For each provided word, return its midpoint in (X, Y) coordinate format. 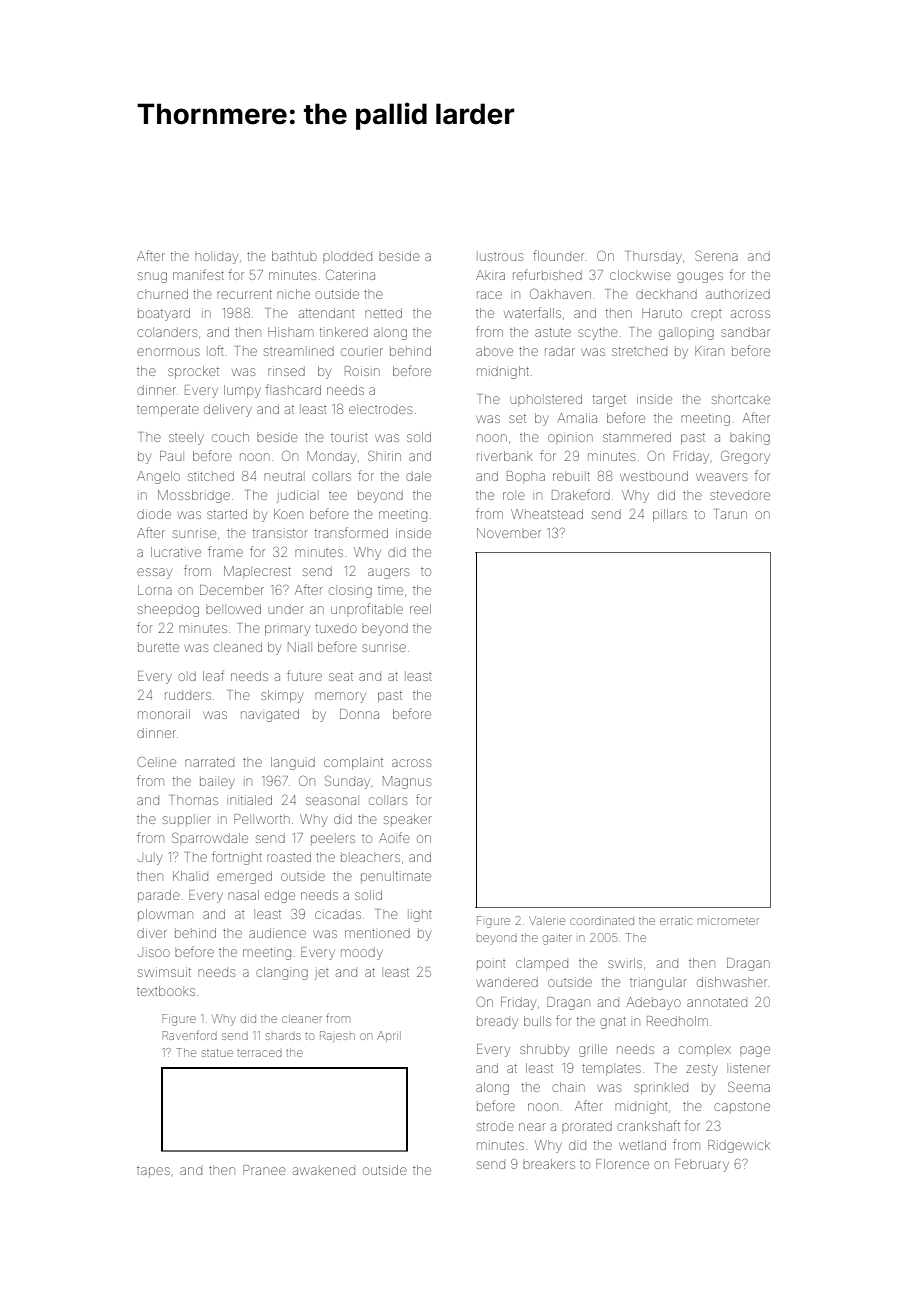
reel (420, 609)
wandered (507, 982)
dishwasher (732, 982)
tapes (153, 1171)
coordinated (602, 921)
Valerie (547, 920)
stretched (639, 351)
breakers (549, 1164)
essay (154, 573)
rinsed (286, 371)
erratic (676, 921)
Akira (490, 275)
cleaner (302, 1019)
